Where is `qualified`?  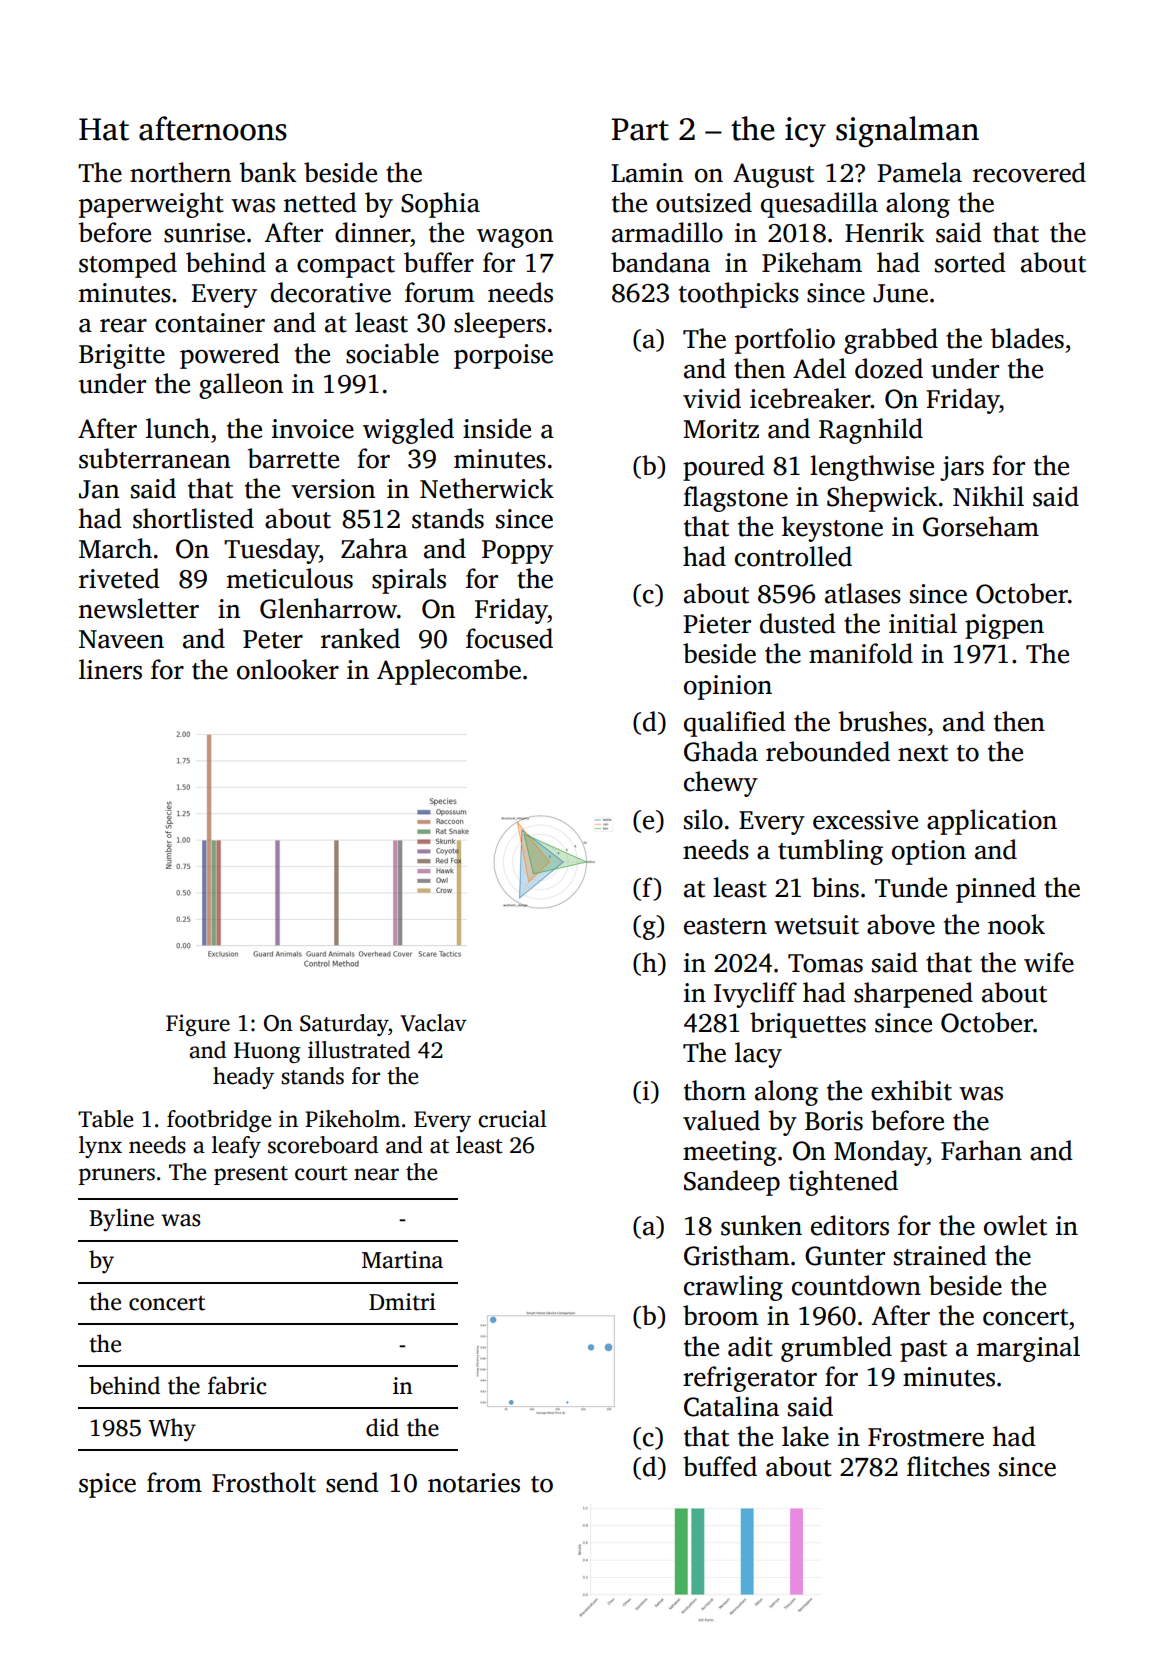 qualified is located at coordinates (735, 724).
